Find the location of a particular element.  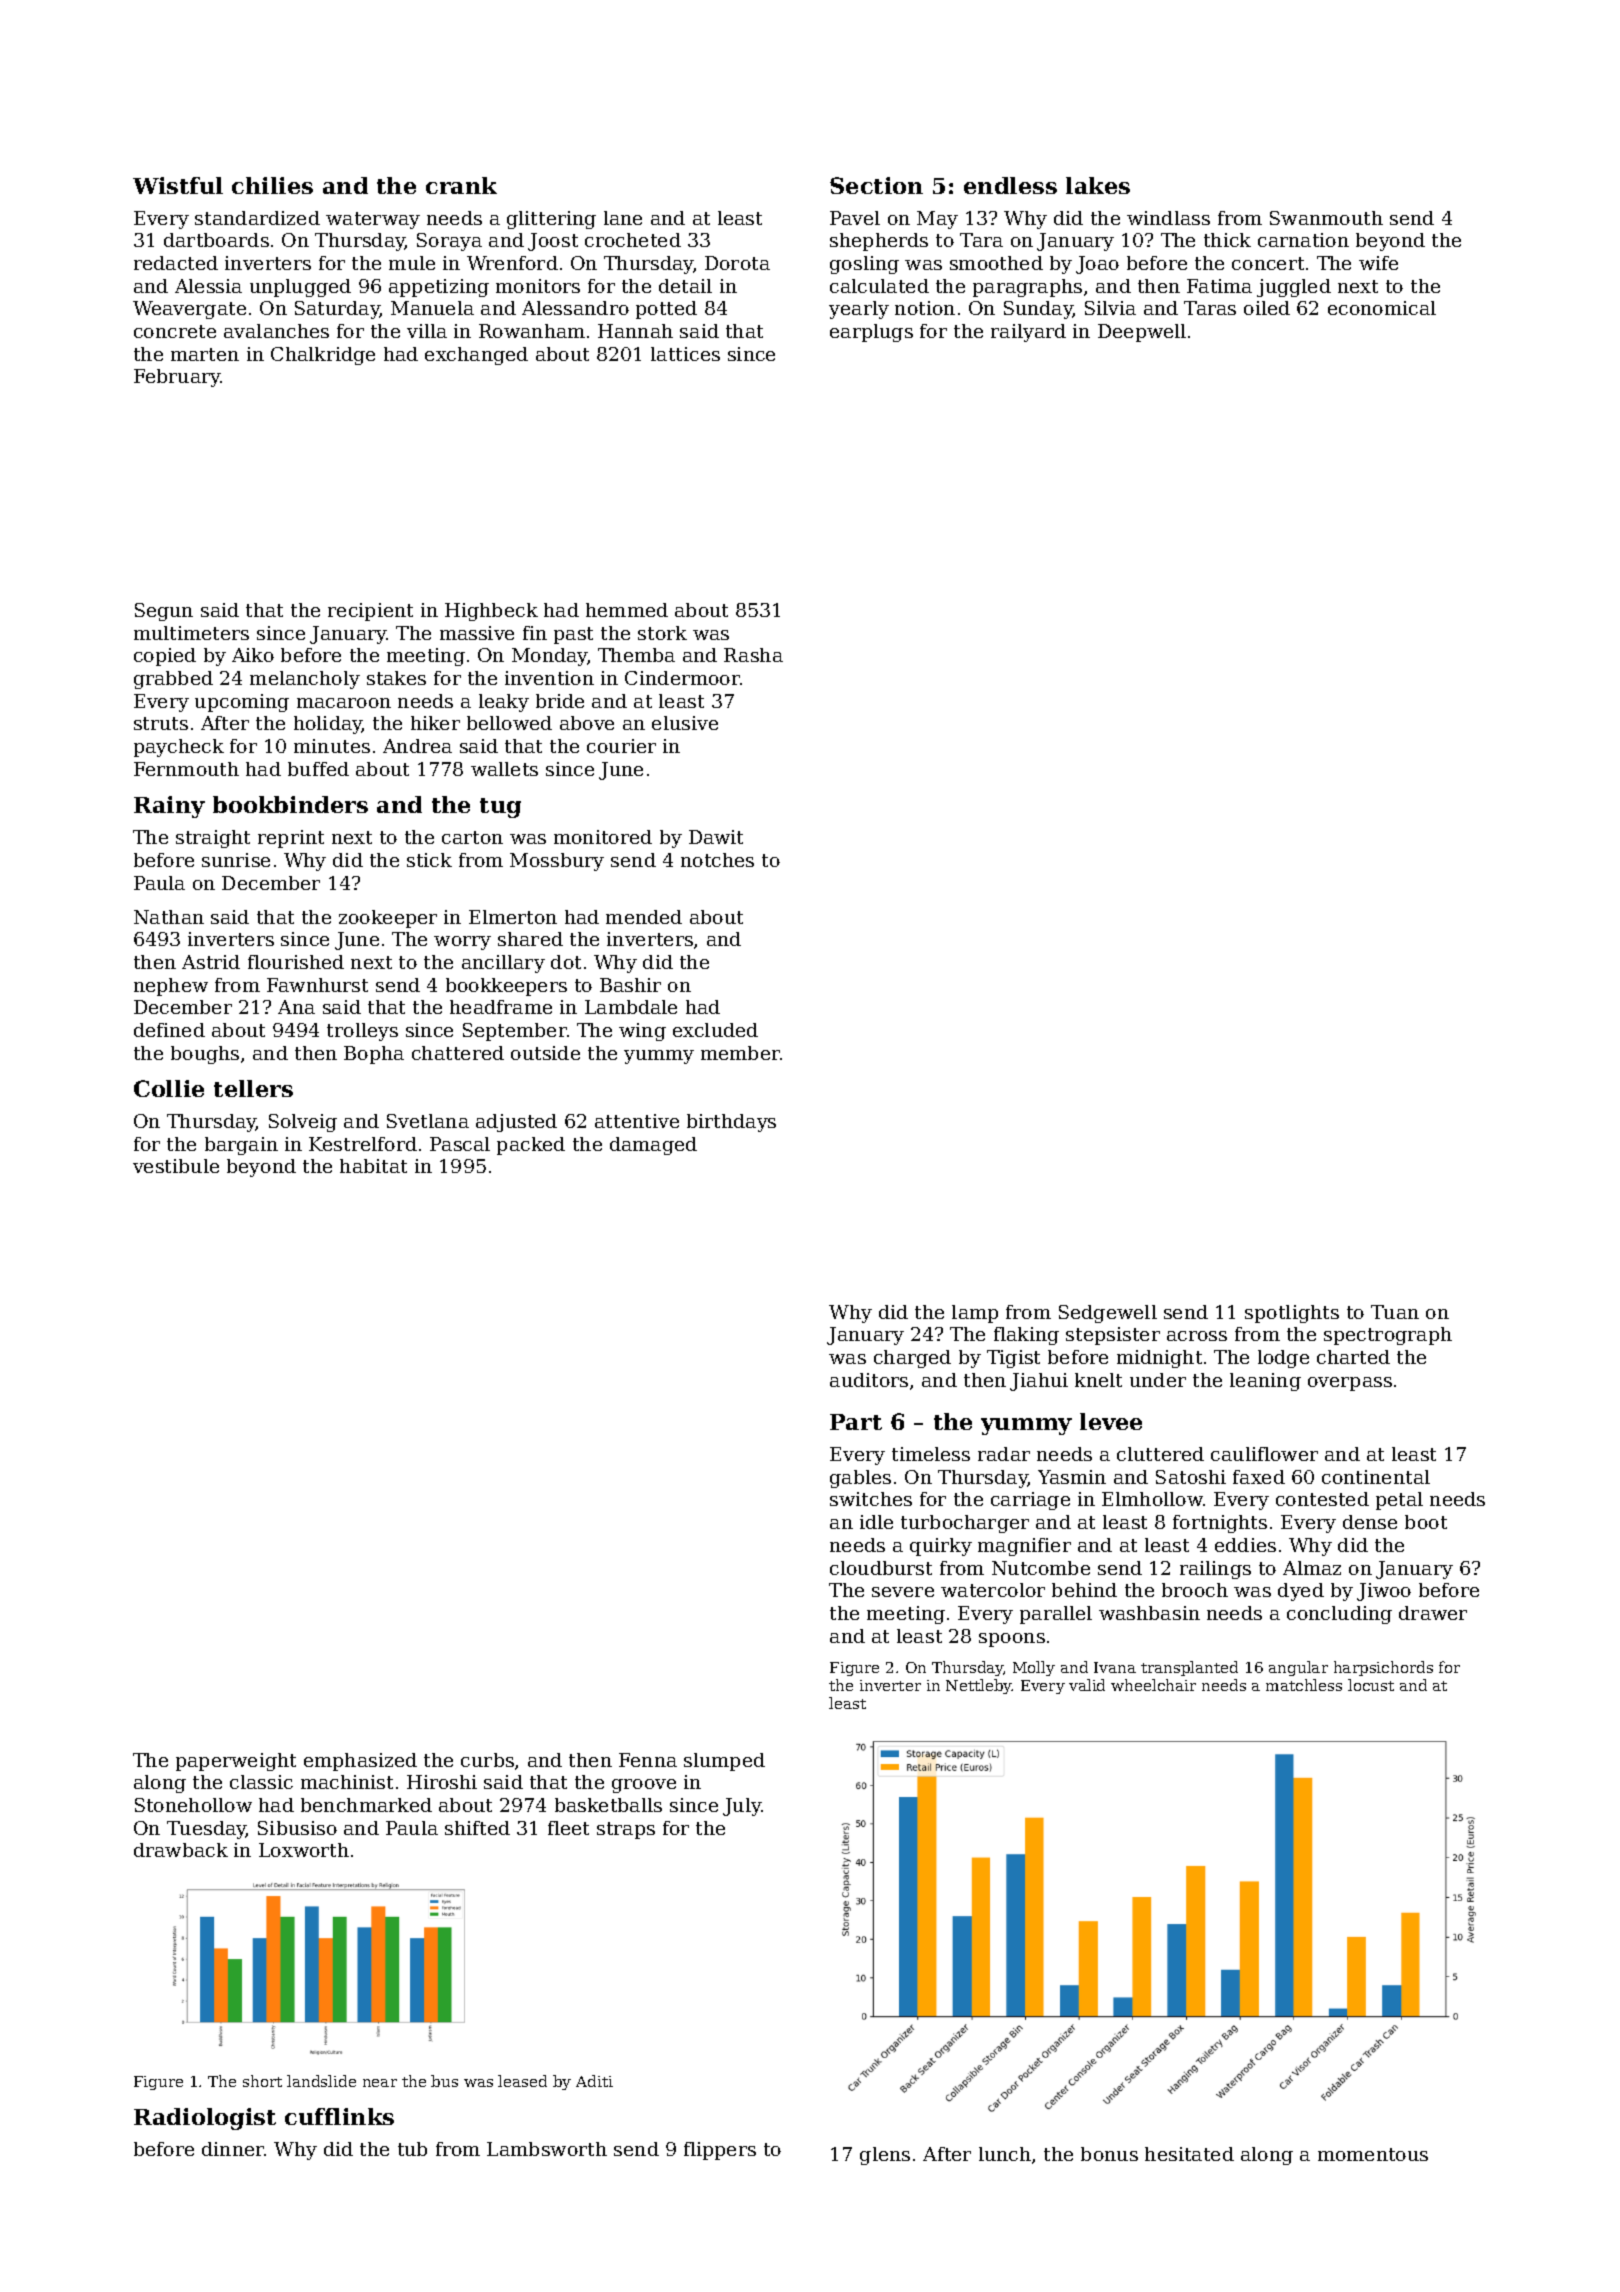

lane is located at coordinates (623, 218).
